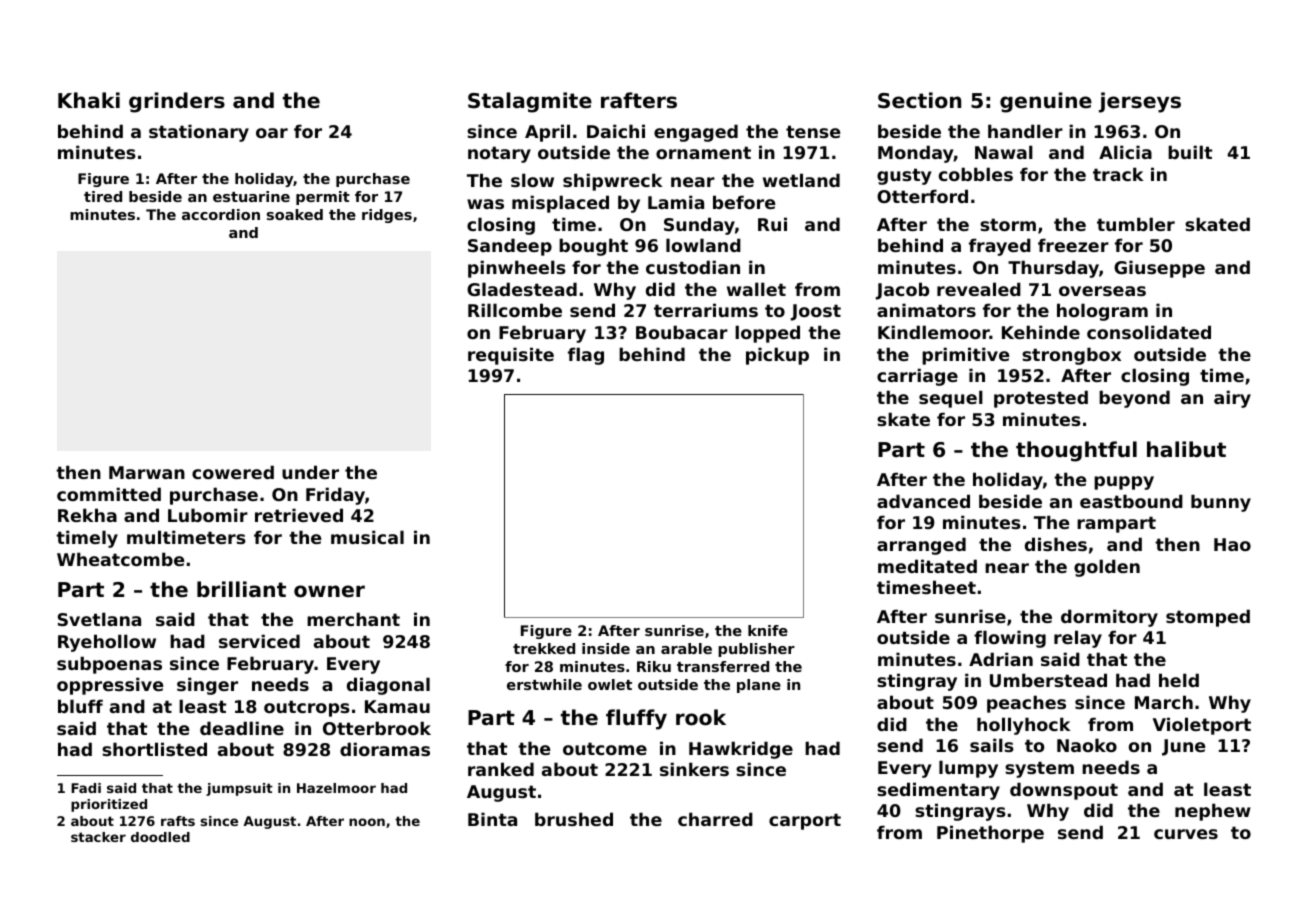 The image size is (1308, 924). I want to click on misplaced, so click(560, 204).
